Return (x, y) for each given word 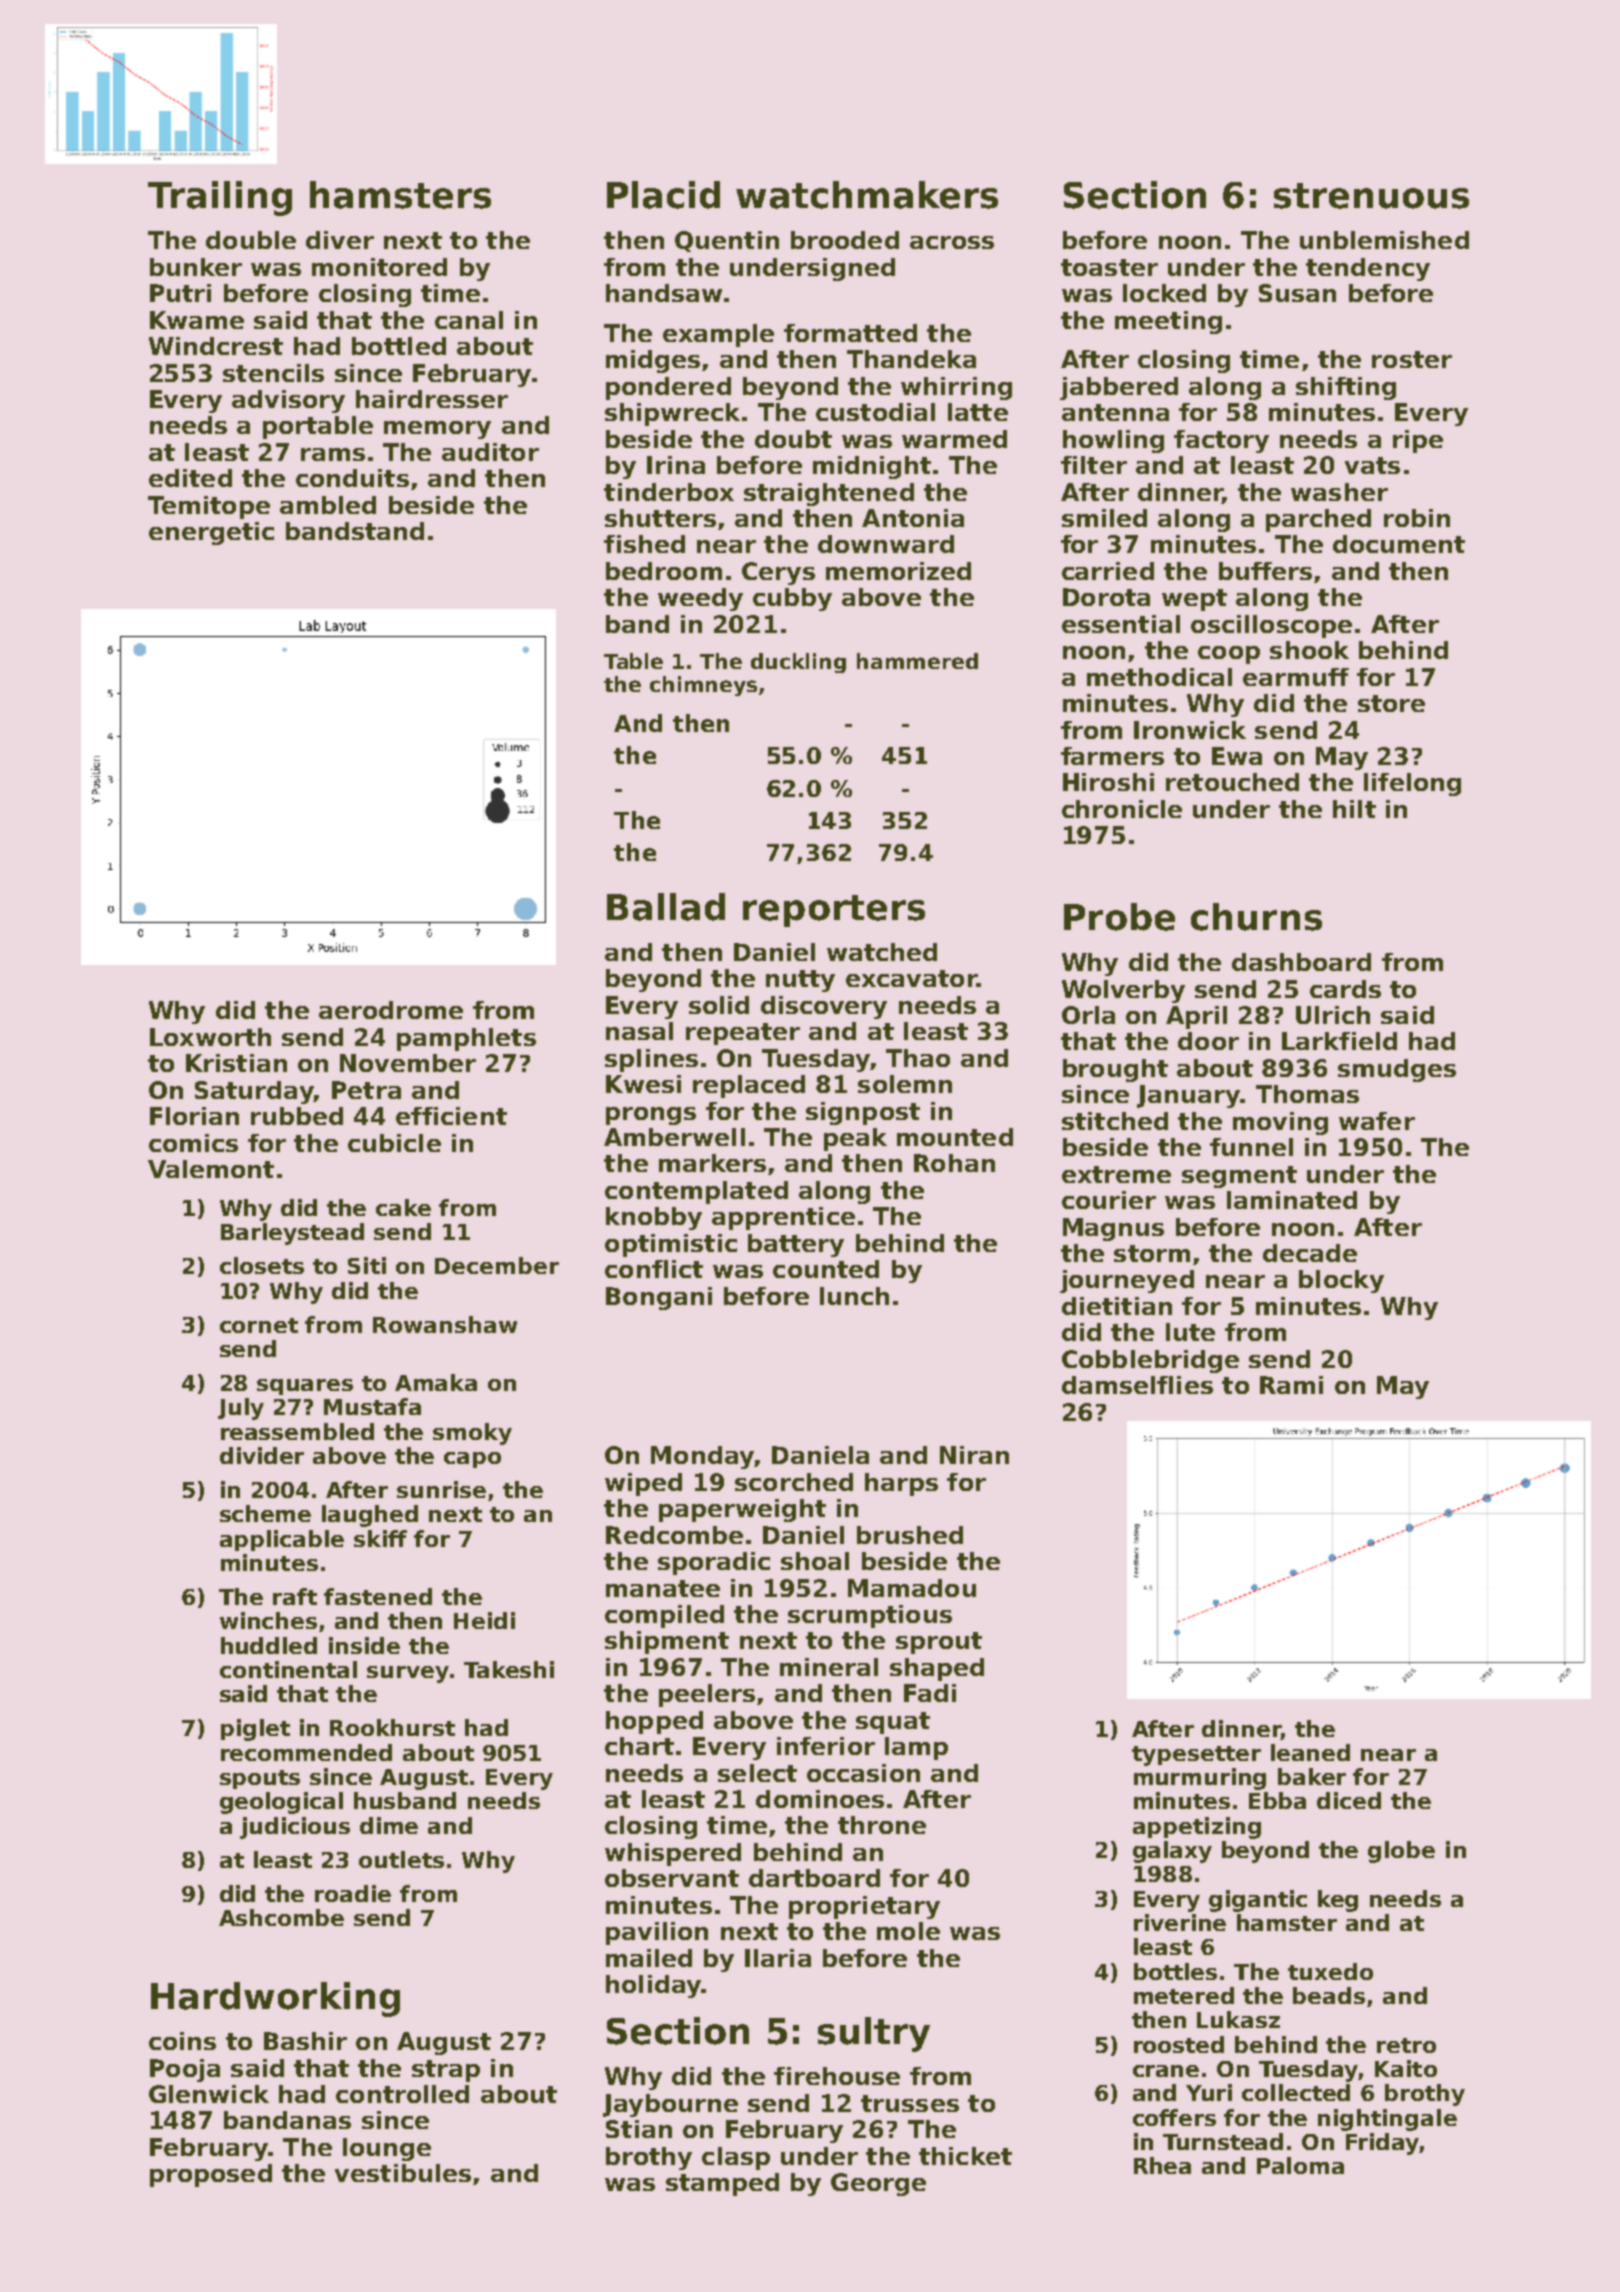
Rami (1291, 1385)
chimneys (703, 686)
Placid (663, 195)
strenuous (1371, 196)
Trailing (220, 198)
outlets (401, 1859)
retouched (1232, 782)
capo (472, 1460)
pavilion (657, 1933)
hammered (917, 661)
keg (1338, 1901)
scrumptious (870, 1616)
